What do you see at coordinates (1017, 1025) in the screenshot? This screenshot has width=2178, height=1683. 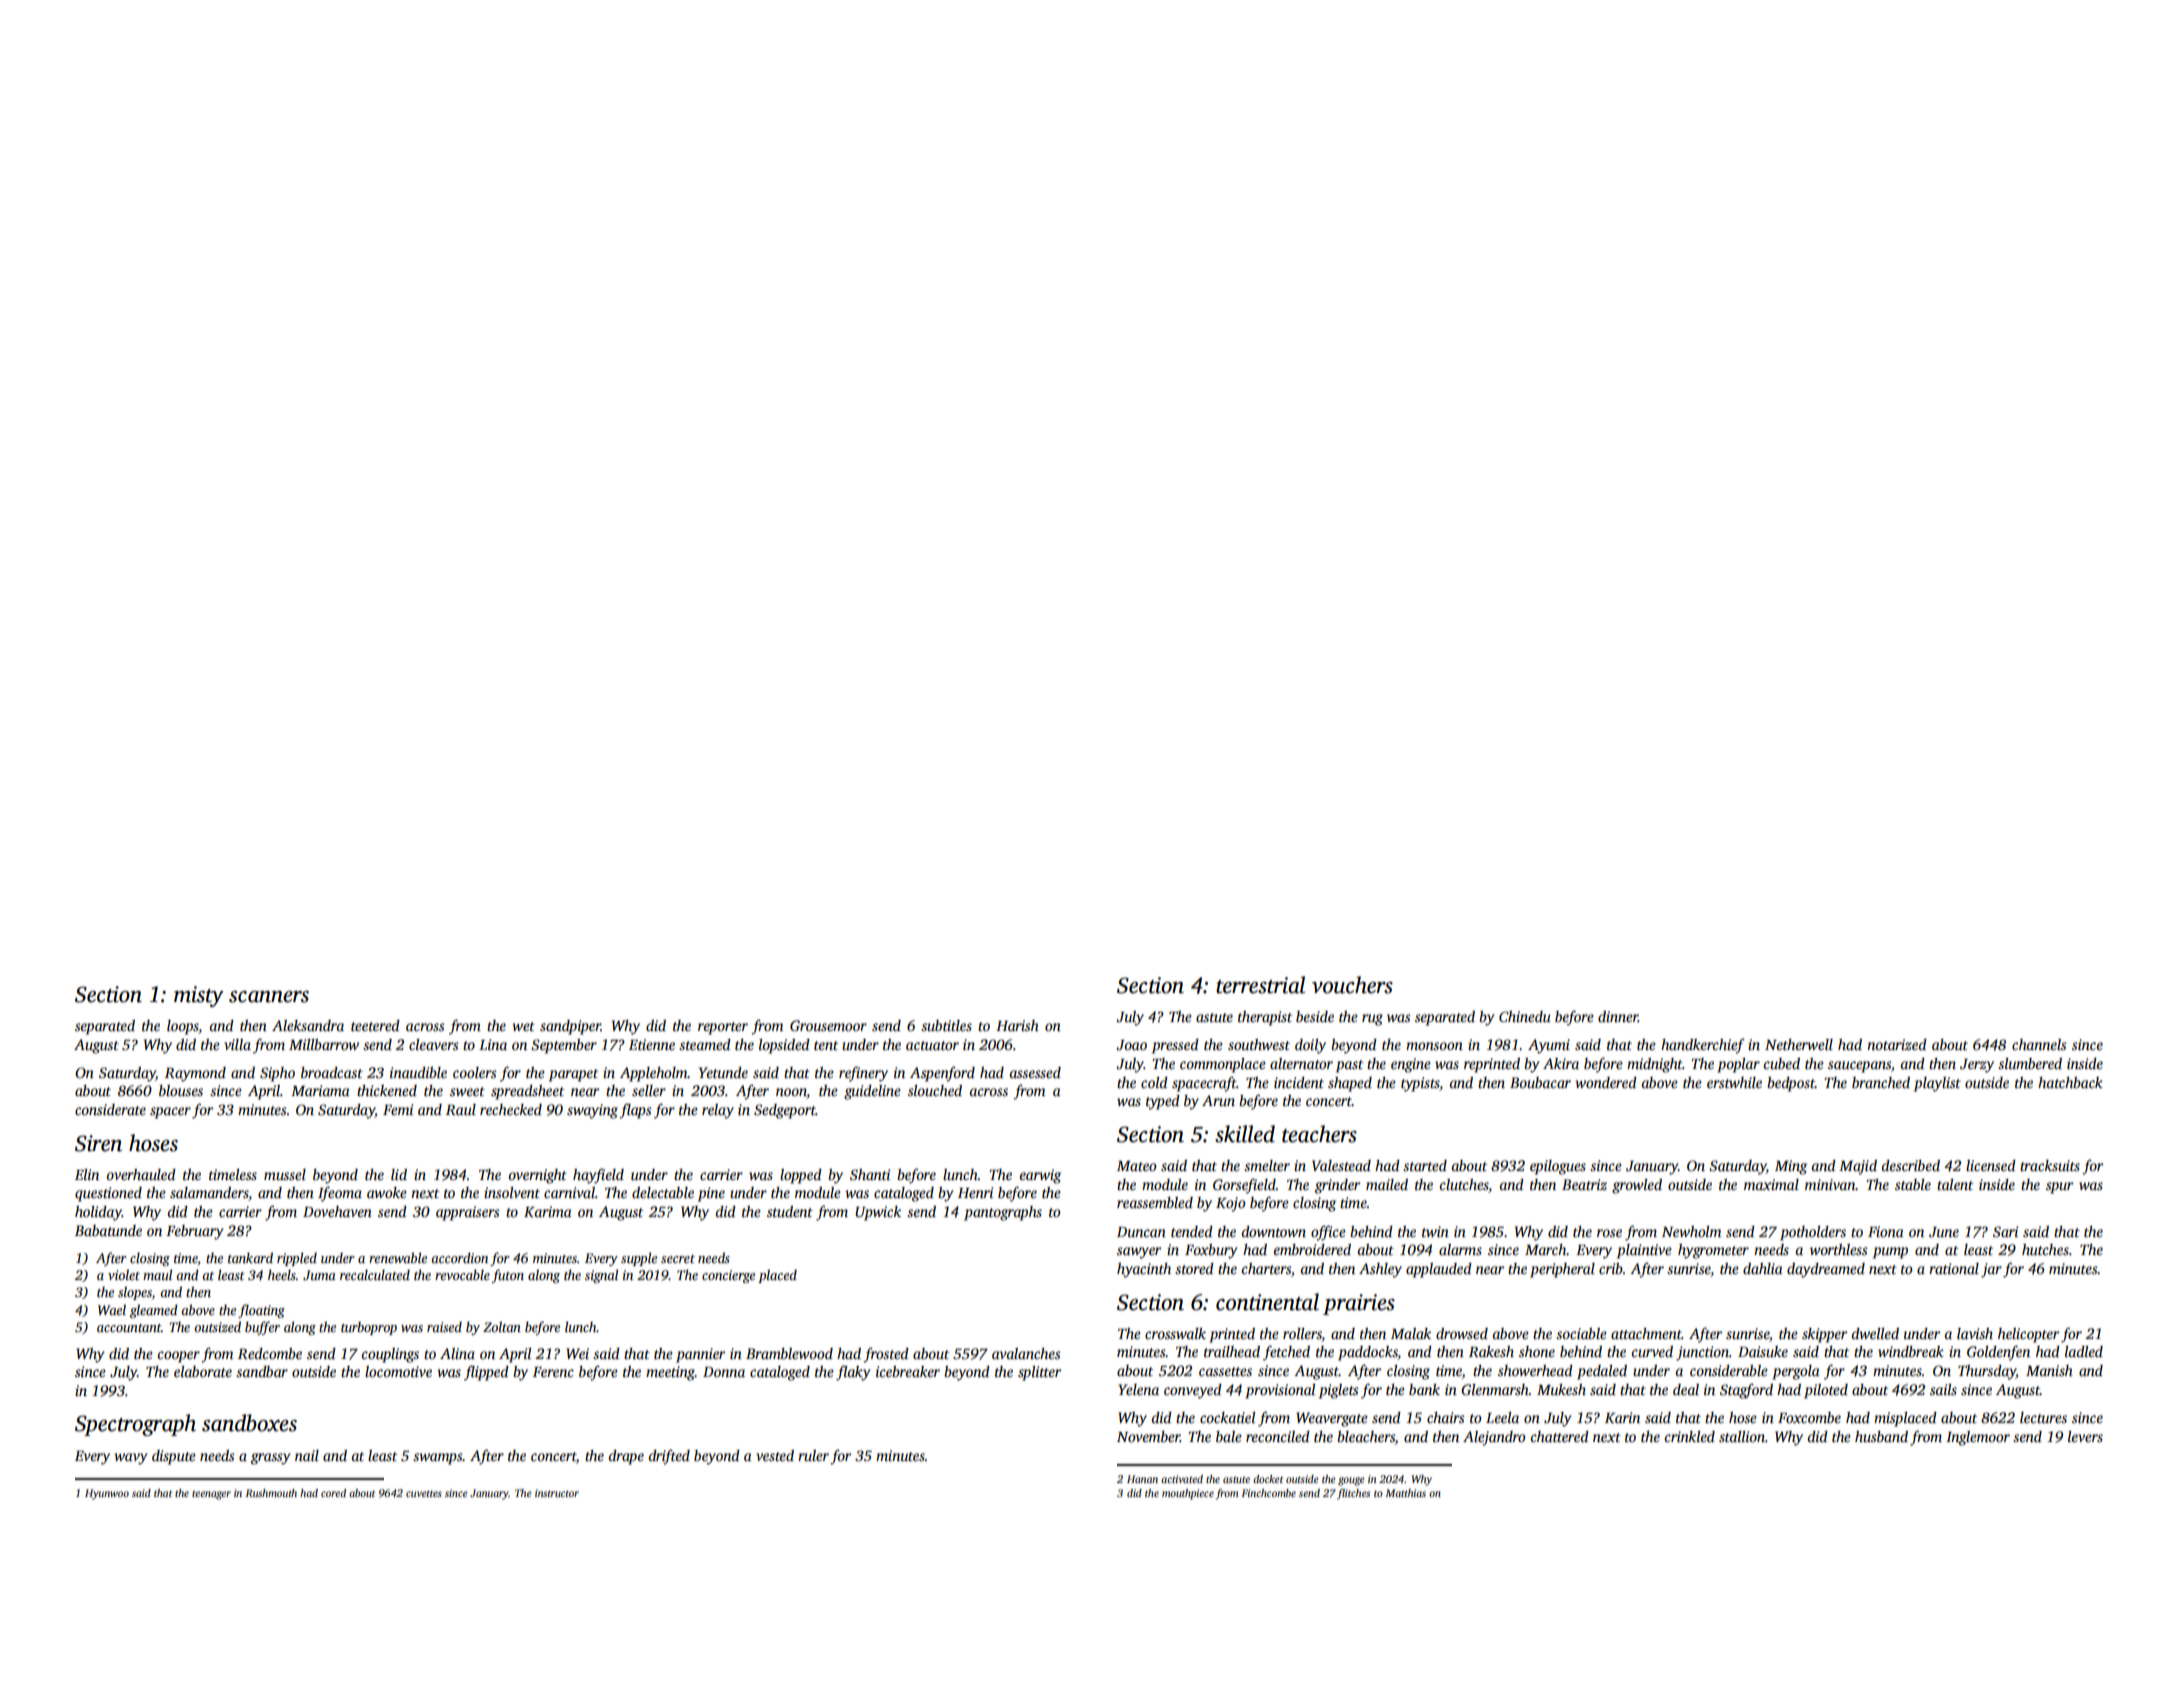 I see `Harish` at bounding box center [1017, 1025].
